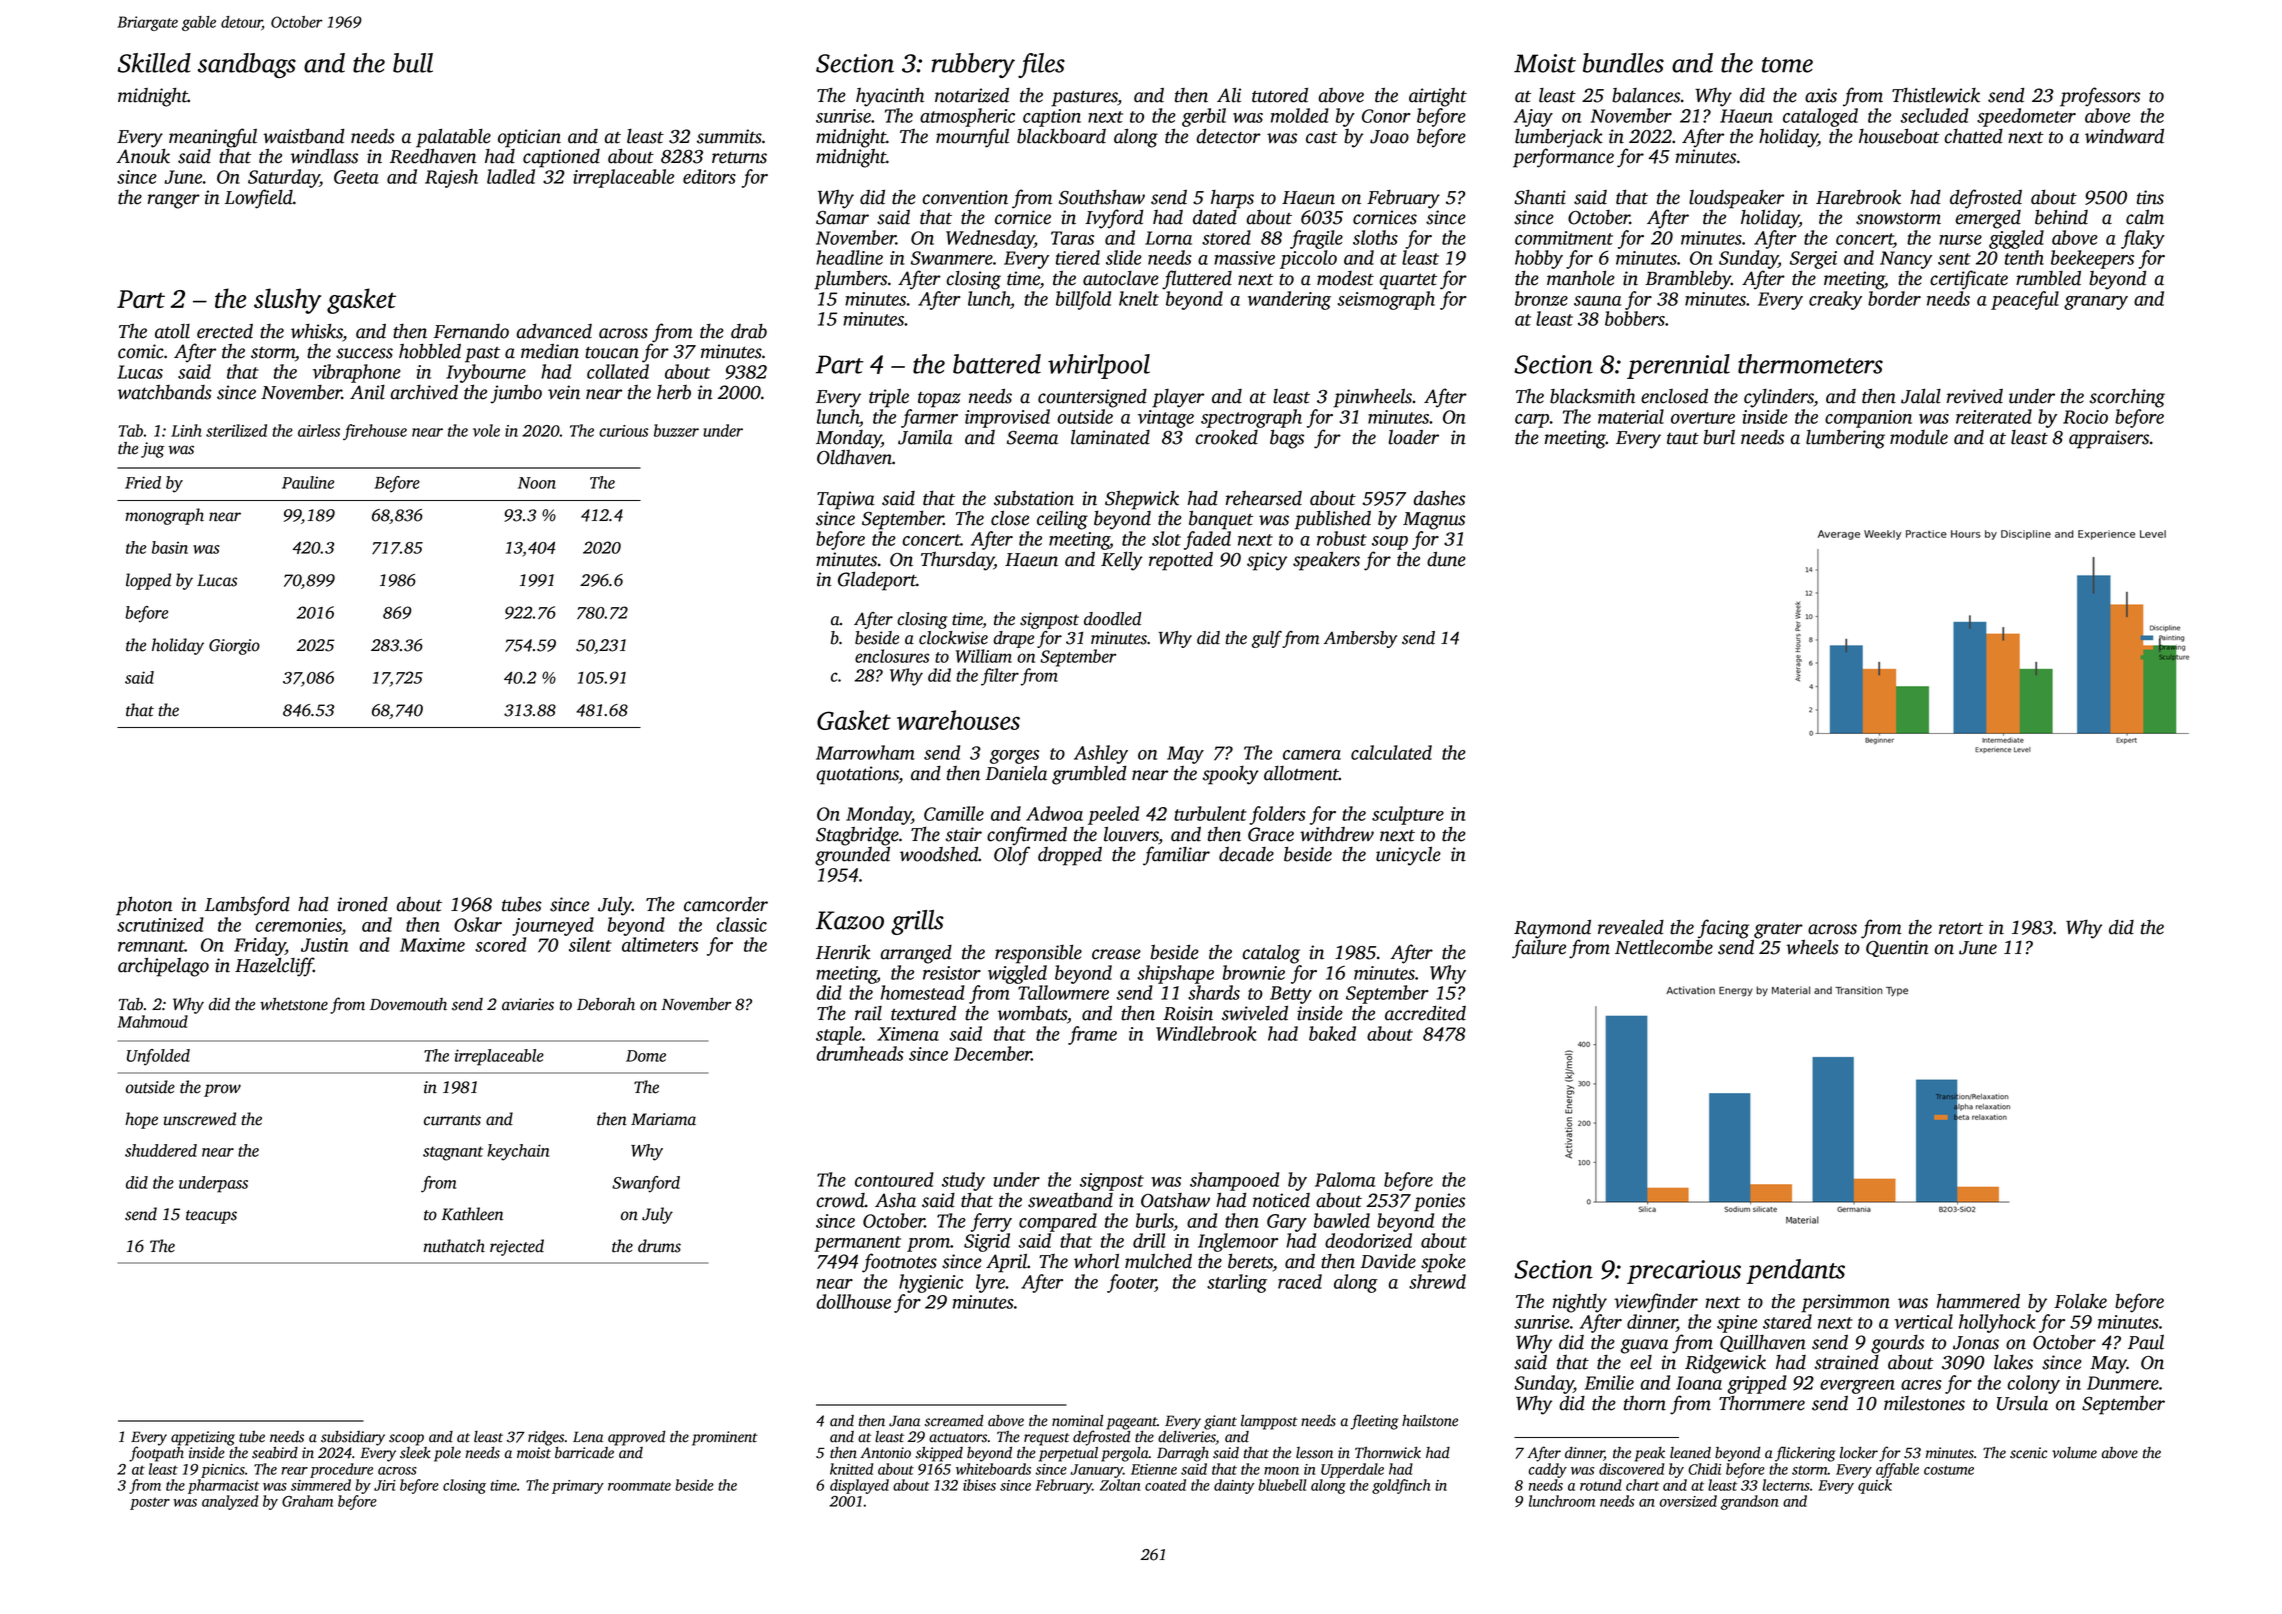  What do you see at coordinates (154, 63) in the screenshot?
I see `Skilled` at bounding box center [154, 63].
